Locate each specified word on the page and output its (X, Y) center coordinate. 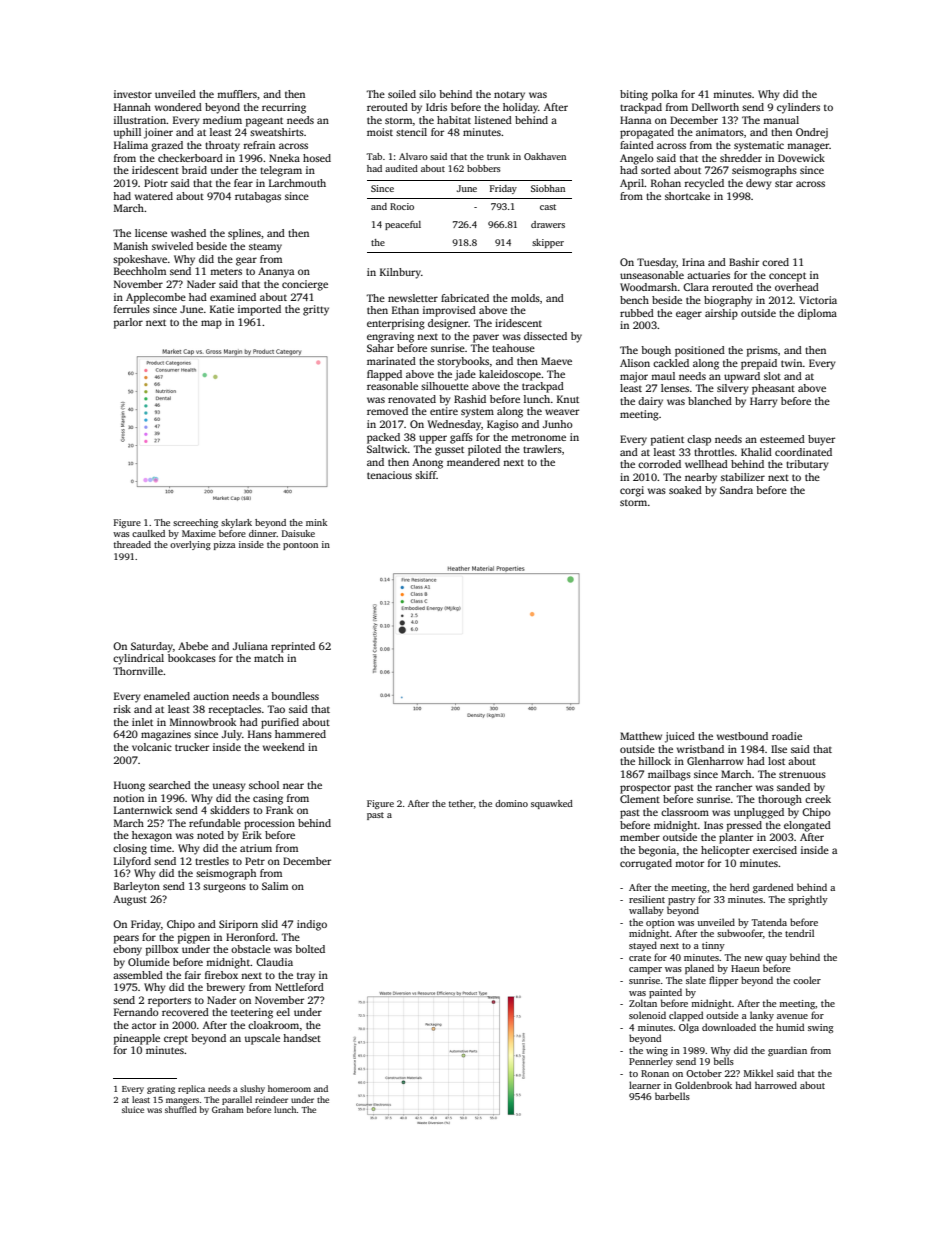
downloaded (729, 1027)
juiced (680, 737)
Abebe (193, 646)
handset (302, 1038)
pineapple (137, 1039)
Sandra (736, 490)
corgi (632, 491)
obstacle (251, 949)
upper (433, 439)
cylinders (798, 108)
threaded (132, 544)
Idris (436, 107)
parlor (128, 323)
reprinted (293, 647)
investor (133, 94)
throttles (714, 452)
